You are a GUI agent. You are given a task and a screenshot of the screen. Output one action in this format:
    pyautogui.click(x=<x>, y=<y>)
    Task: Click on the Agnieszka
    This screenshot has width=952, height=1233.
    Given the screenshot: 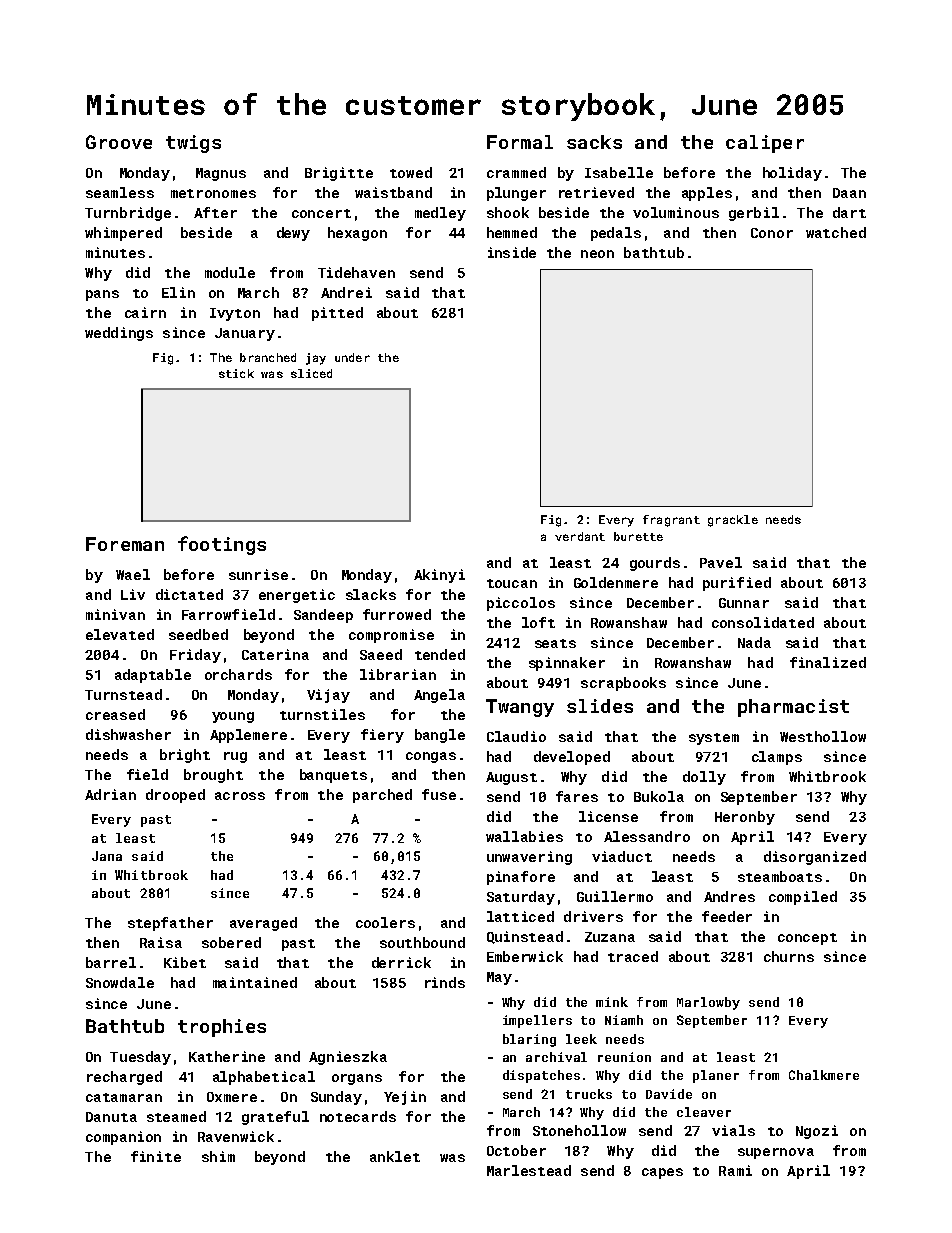 What is the action you would take?
    pyautogui.click(x=348, y=1058)
